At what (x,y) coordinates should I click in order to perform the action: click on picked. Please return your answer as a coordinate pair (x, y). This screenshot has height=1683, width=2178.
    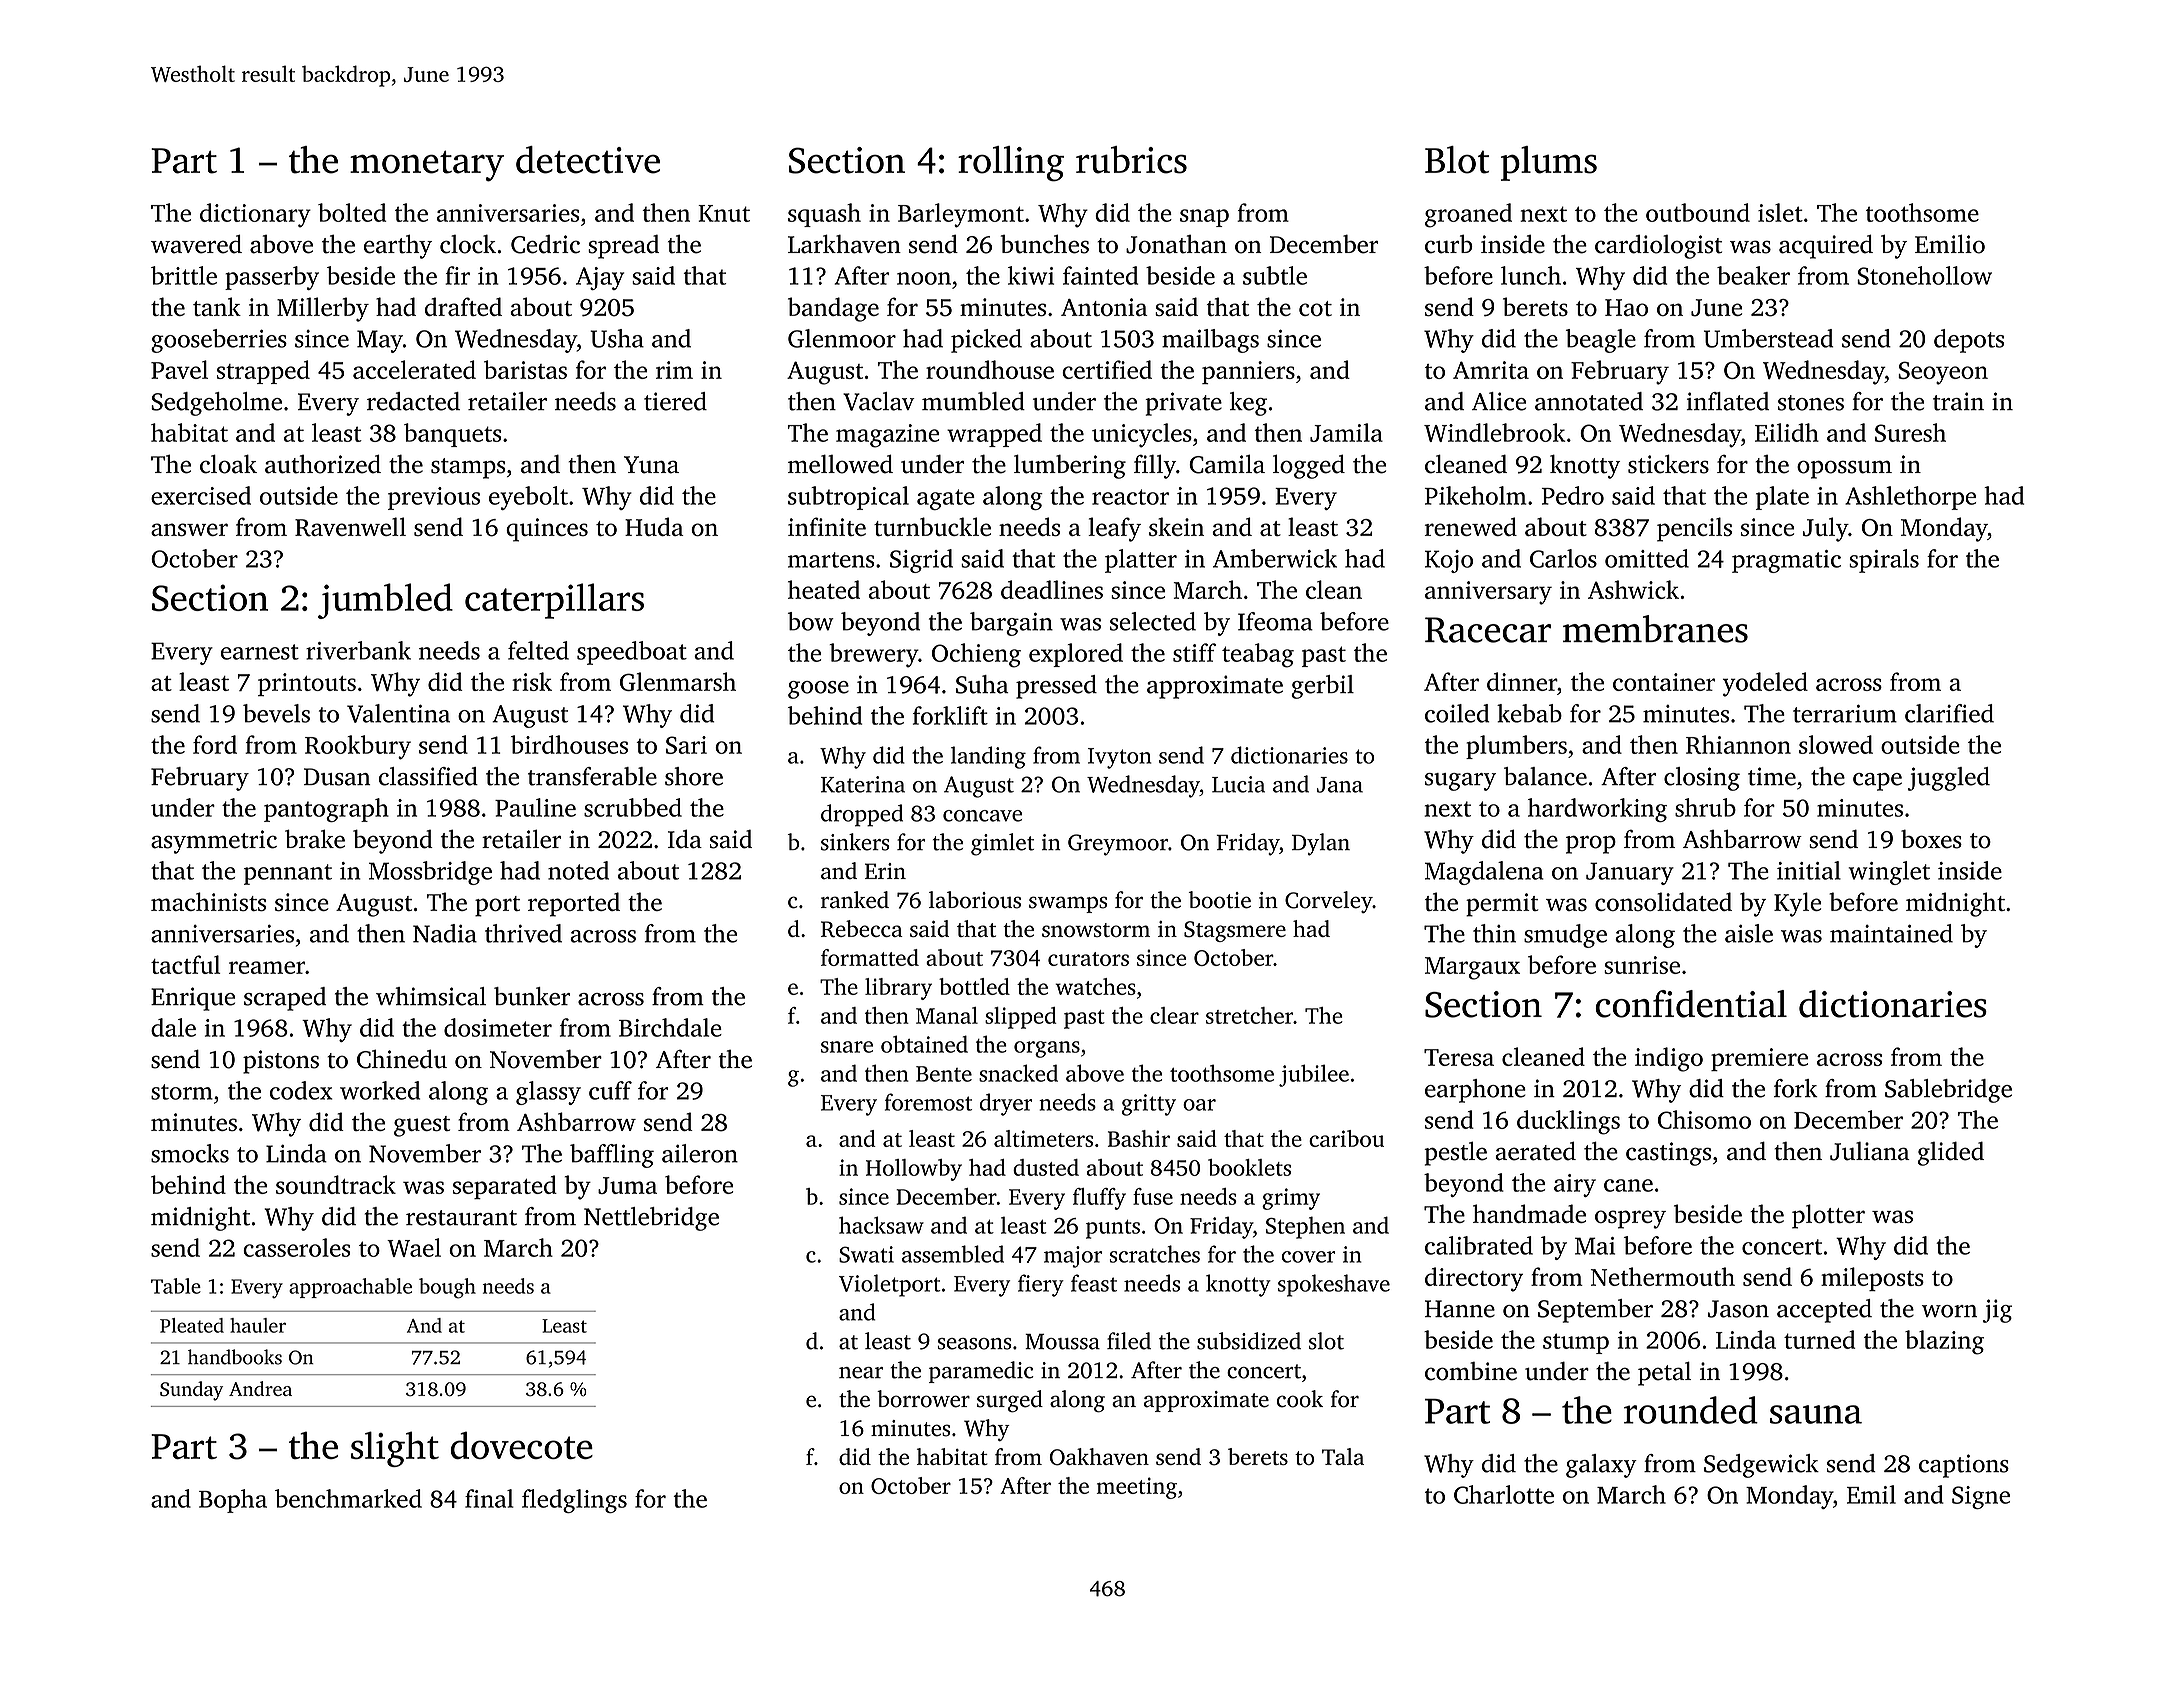
    Looking at the image, I should click on (986, 341).
